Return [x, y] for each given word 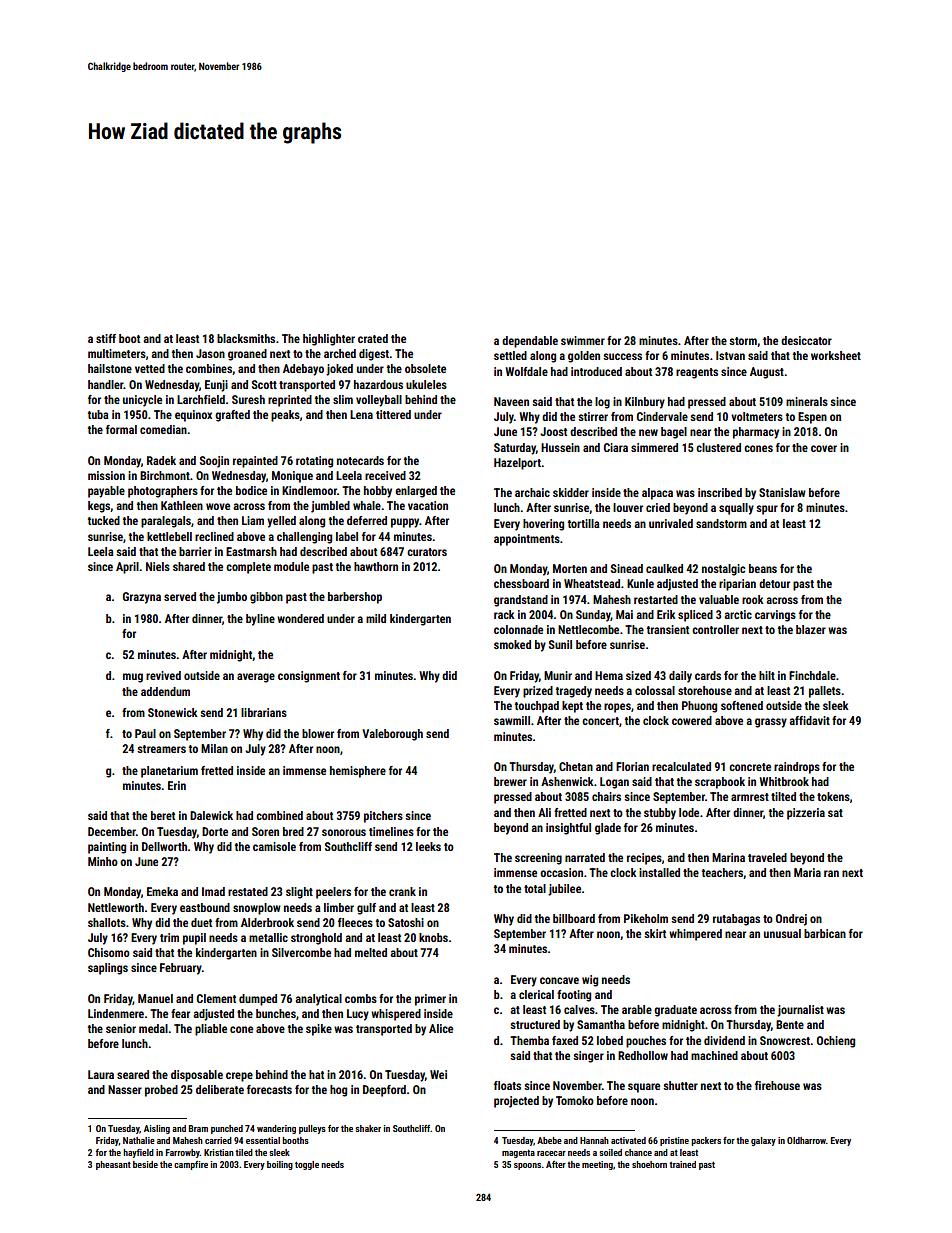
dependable [530, 342]
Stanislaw [782, 492]
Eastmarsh [251, 551]
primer [430, 1000]
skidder [571, 492]
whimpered [695, 935]
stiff [106, 338]
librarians [264, 712]
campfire [191, 1165]
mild [376, 618]
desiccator [806, 340]
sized [638, 675]
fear [180, 1013]
